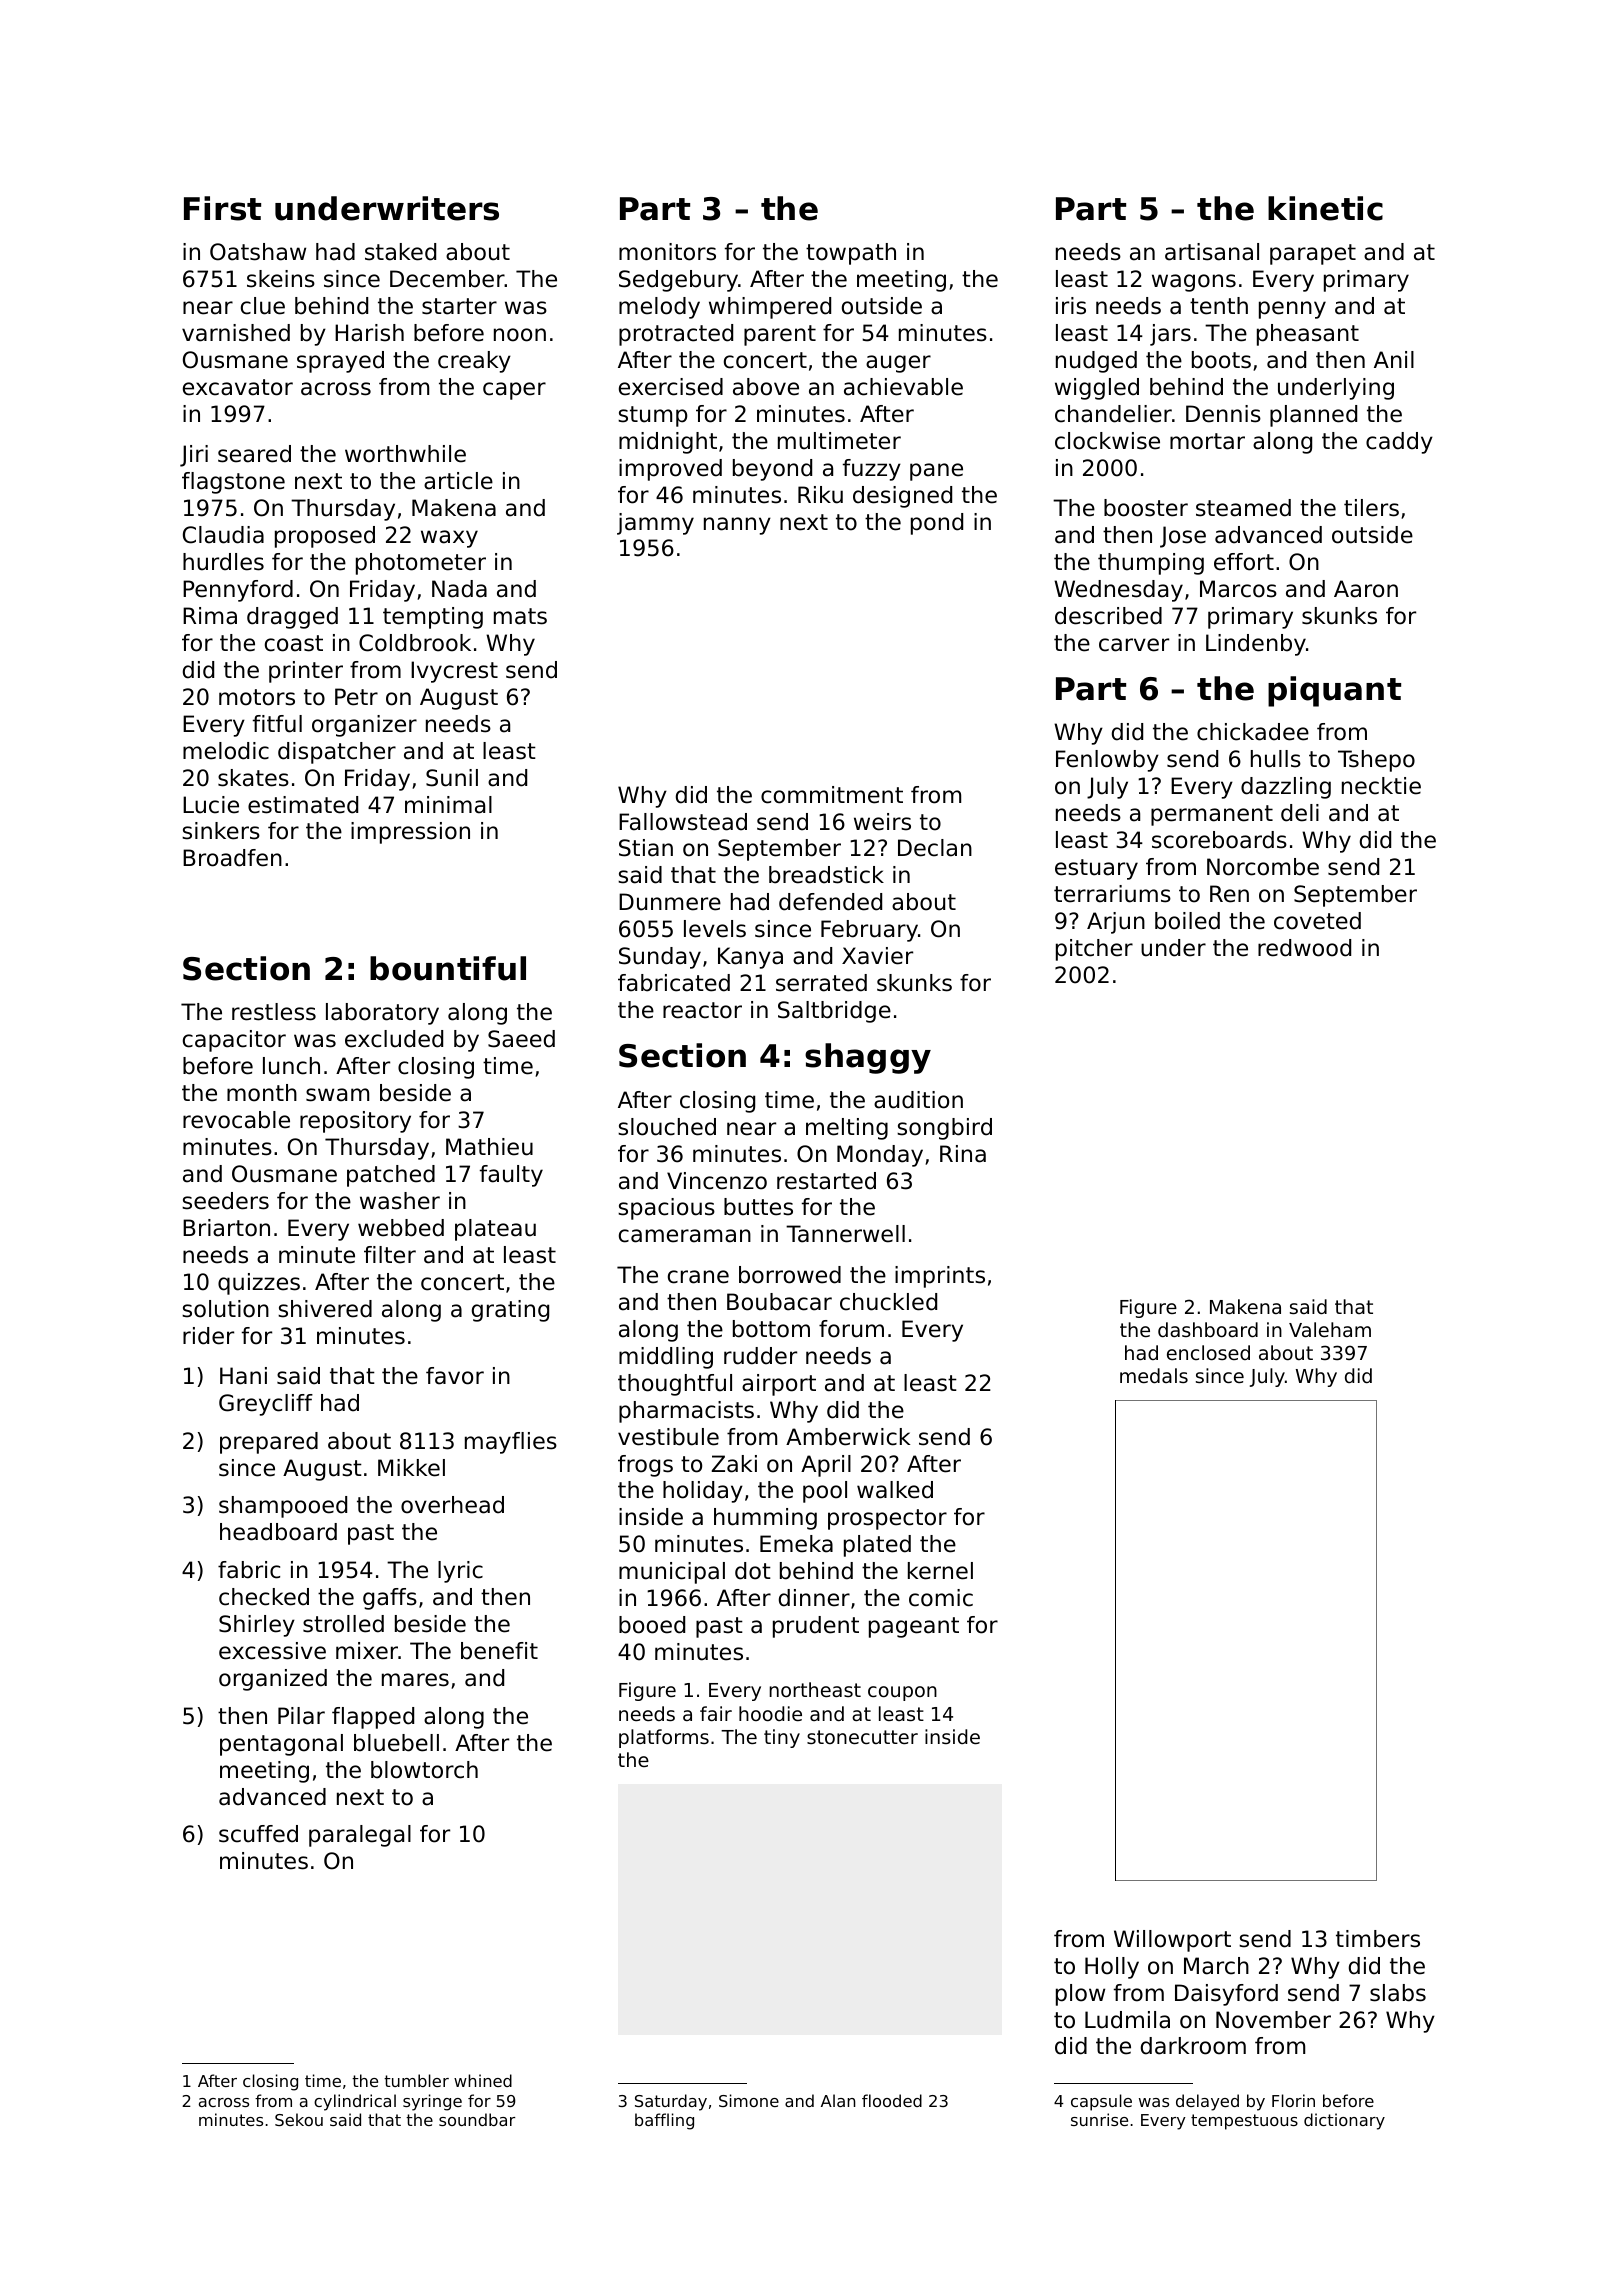  What do you see at coordinates (1394, 359) in the page?
I see `Anil` at bounding box center [1394, 359].
